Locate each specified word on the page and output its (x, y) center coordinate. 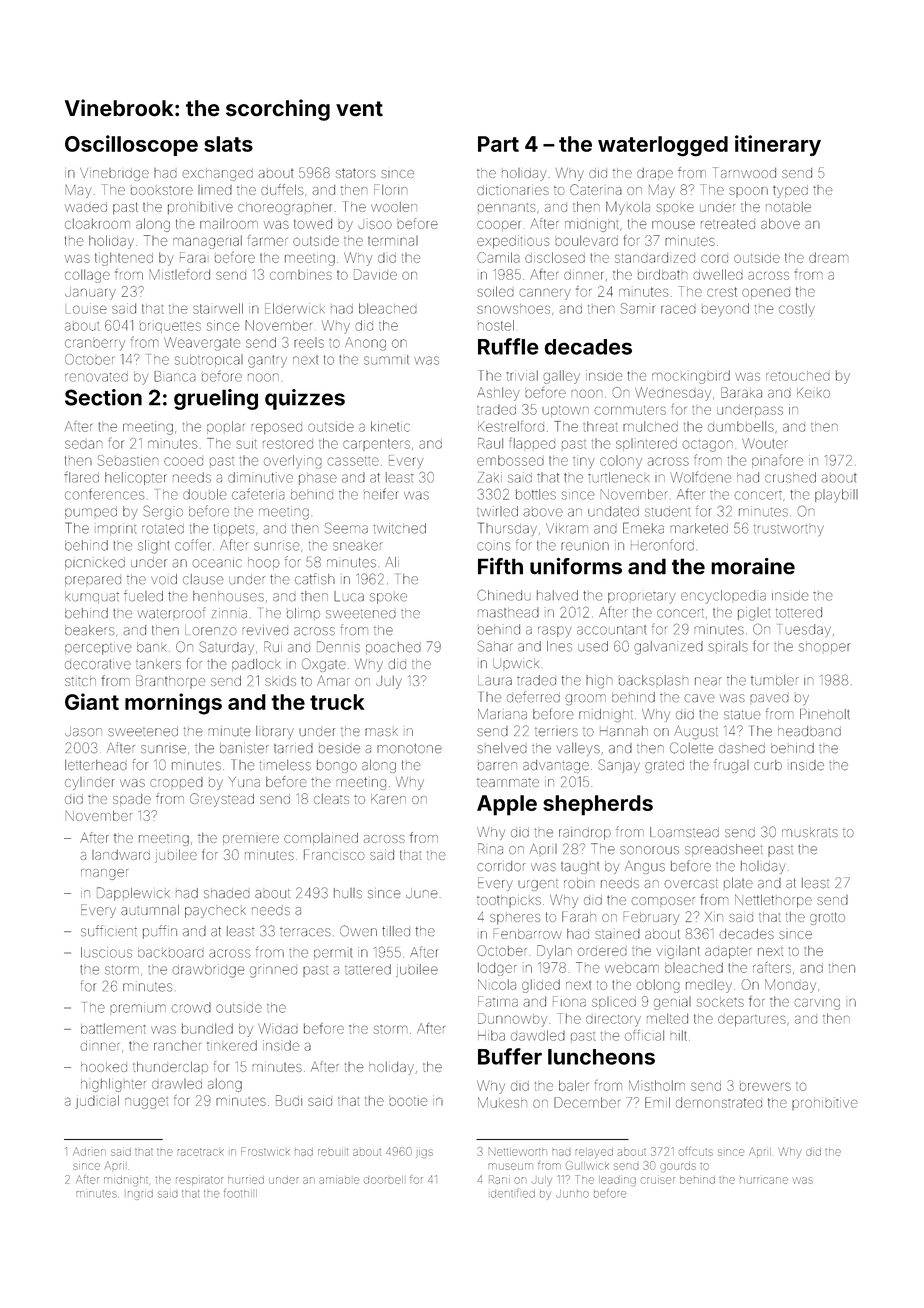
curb (768, 765)
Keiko (813, 393)
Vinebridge (114, 174)
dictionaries (513, 190)
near (708, 681)
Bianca (175, 376)
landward (121, 855)
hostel (496, 325)
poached (393, 648)
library (275, 732)
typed (790, 191)
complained (321, 839)
